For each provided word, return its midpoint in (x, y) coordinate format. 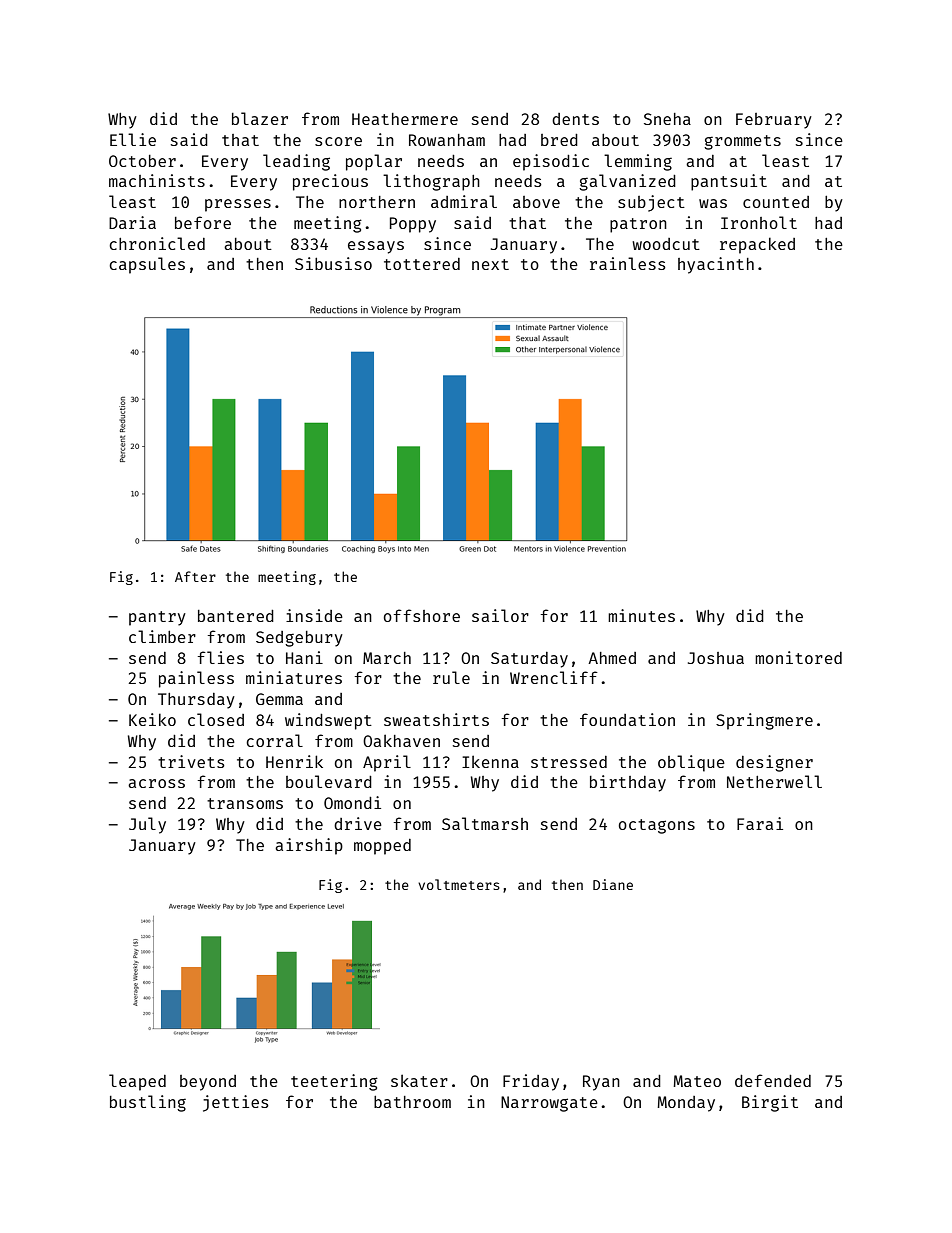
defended (773, 1080)
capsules (147, 265)
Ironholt (759, 222)
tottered (422, 264)
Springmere (764, 721)
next (490, 264)
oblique (691, 763)
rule (451, 677)
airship (309, 846)
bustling (148, 1103)
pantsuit (729, 182)
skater (419, 1080)
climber (162, 636)
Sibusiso (333, 263)
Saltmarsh (485, 823)
